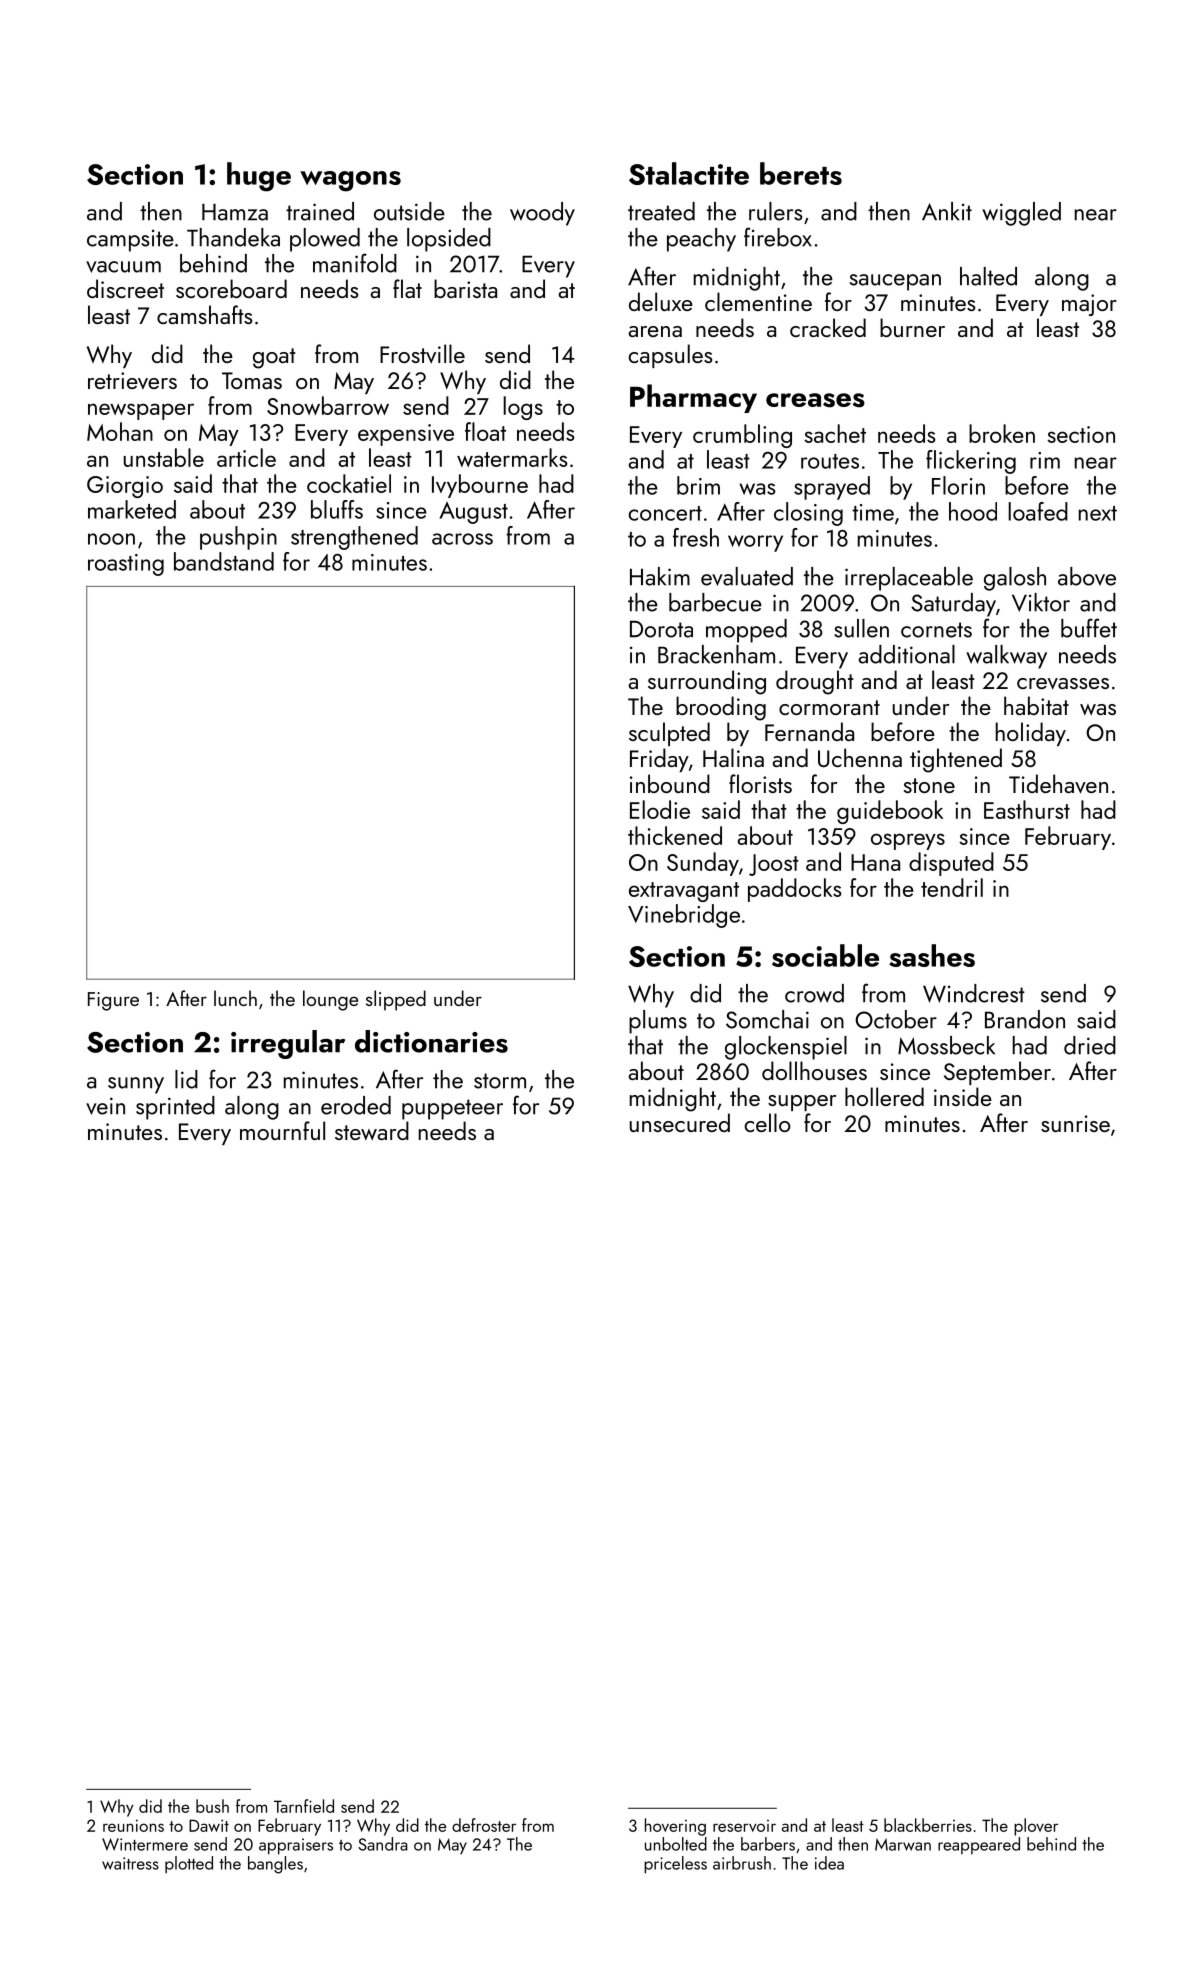 This image has width=1203, height=1981. Describe the element at coordinates (684, 892) in the image. I see `extravagant` at that location.
